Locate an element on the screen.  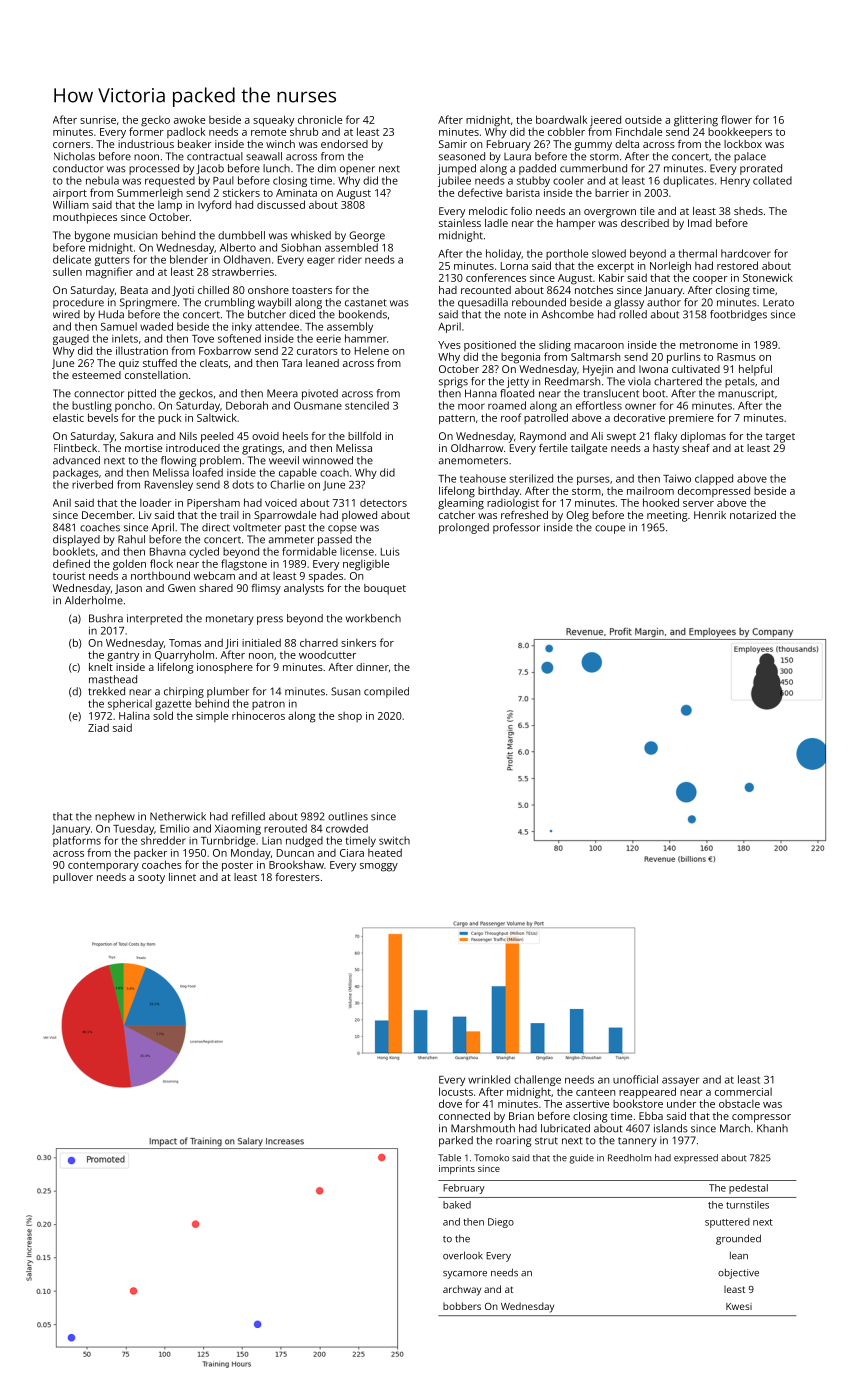
Hyejin is located at coordinates (598, 370).
